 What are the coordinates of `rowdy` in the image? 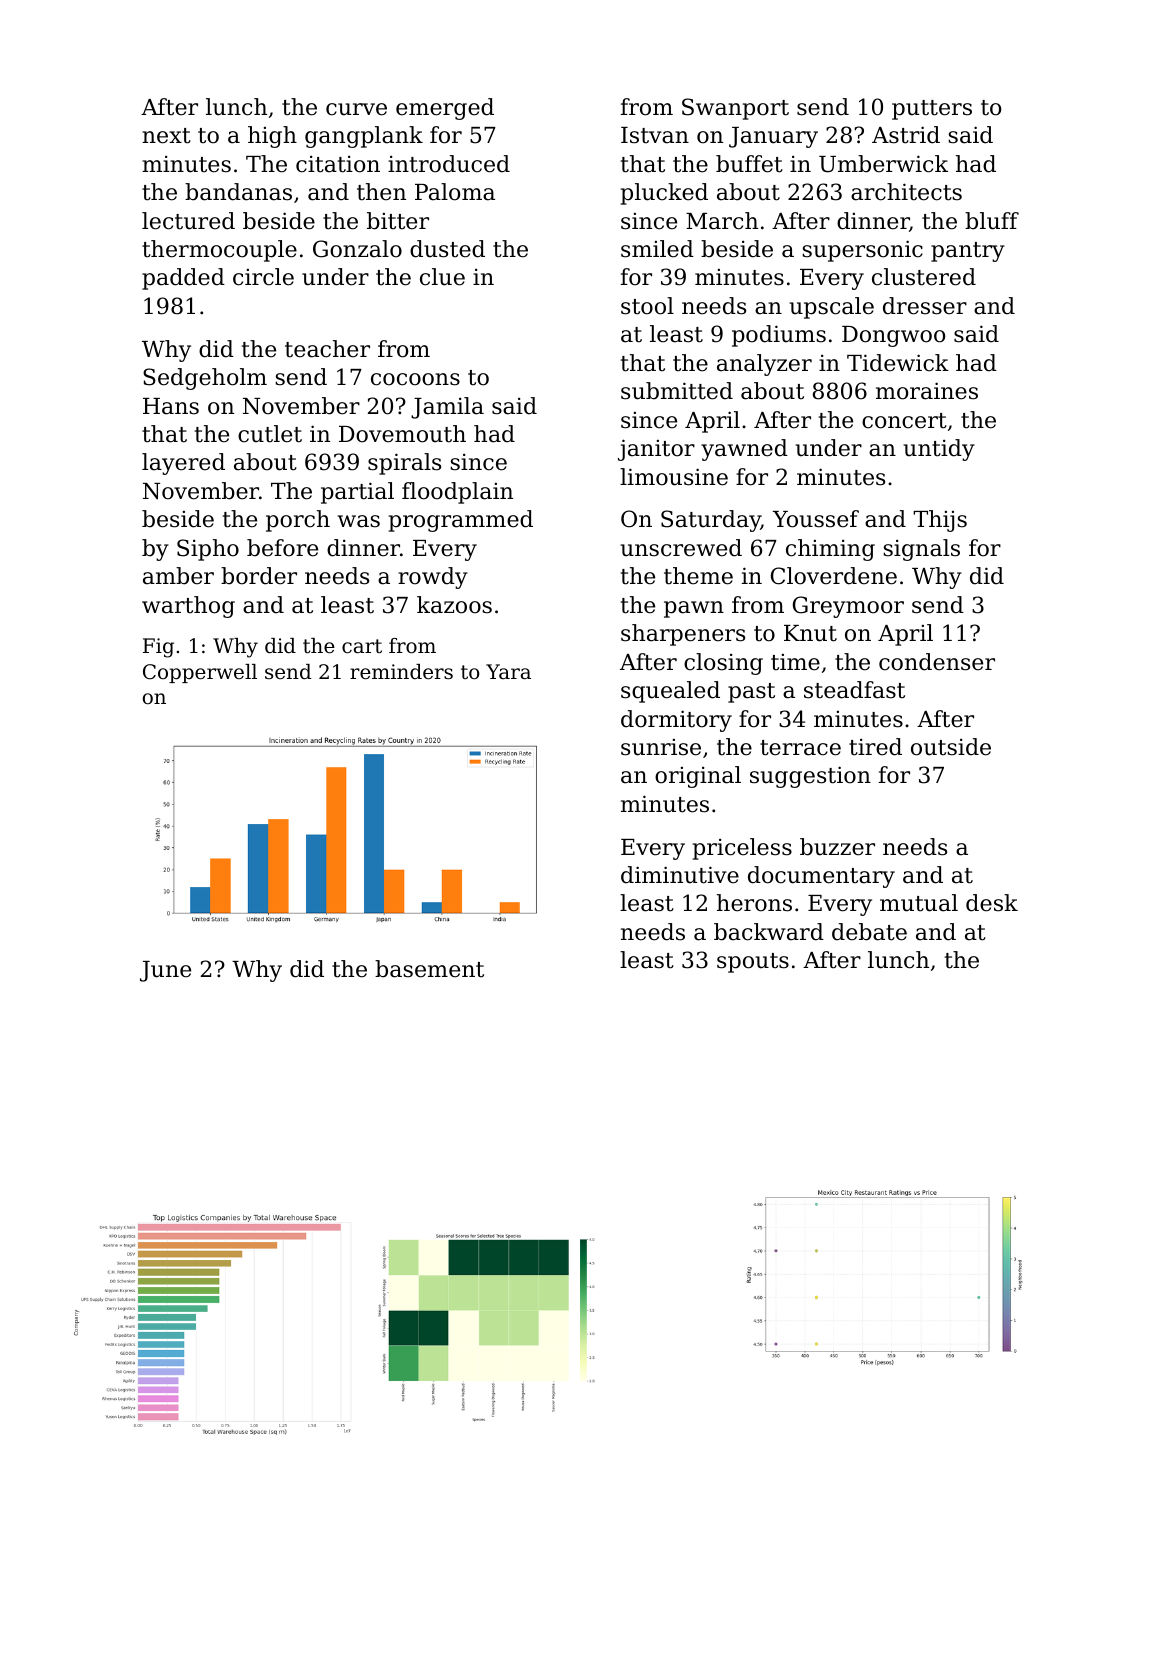 It's located at (433, 578).
